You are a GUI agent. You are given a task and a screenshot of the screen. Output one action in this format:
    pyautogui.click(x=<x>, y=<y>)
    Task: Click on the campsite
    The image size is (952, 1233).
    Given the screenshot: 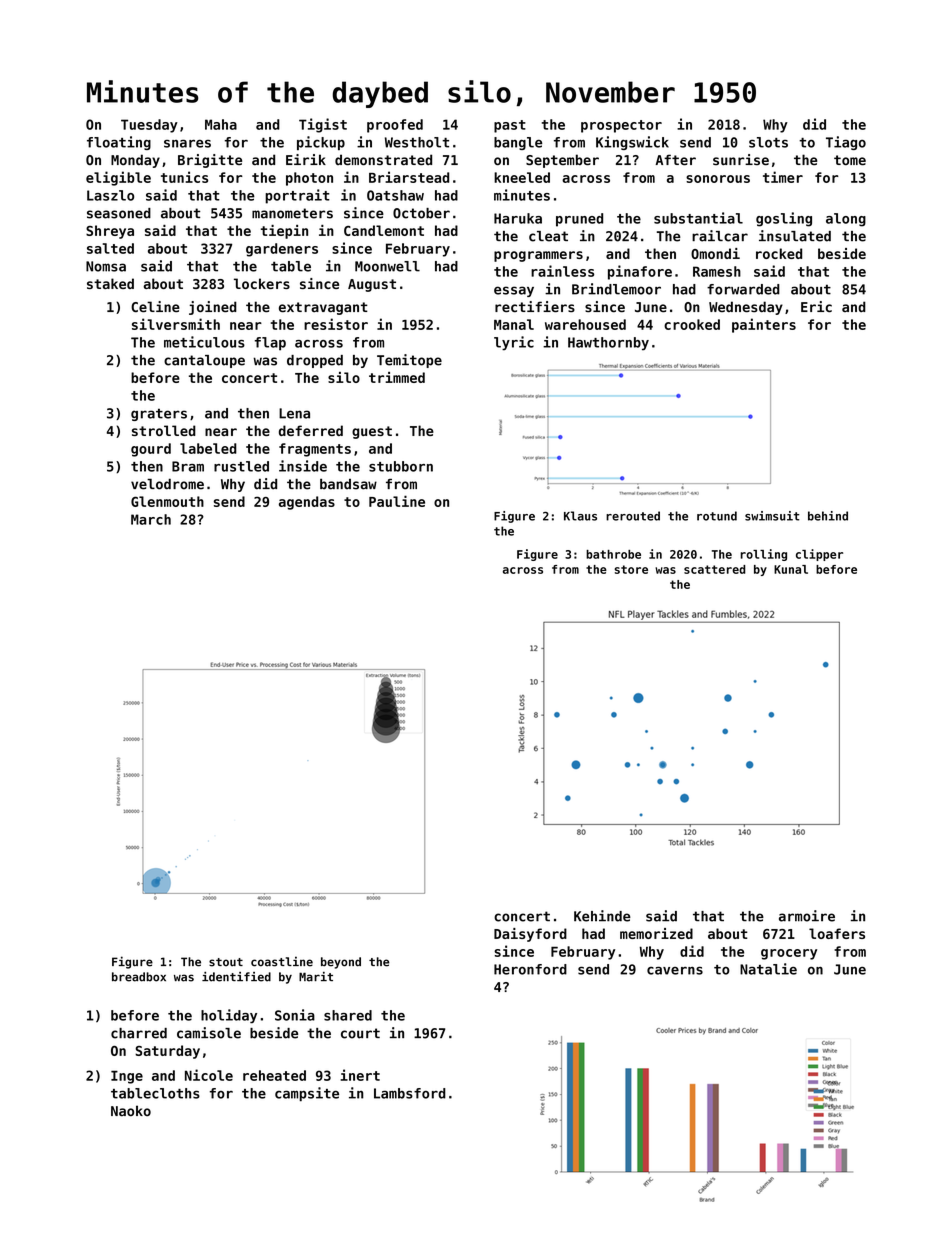 What is the action you would take?
    pyautogui.click(x=307, y=1094)
